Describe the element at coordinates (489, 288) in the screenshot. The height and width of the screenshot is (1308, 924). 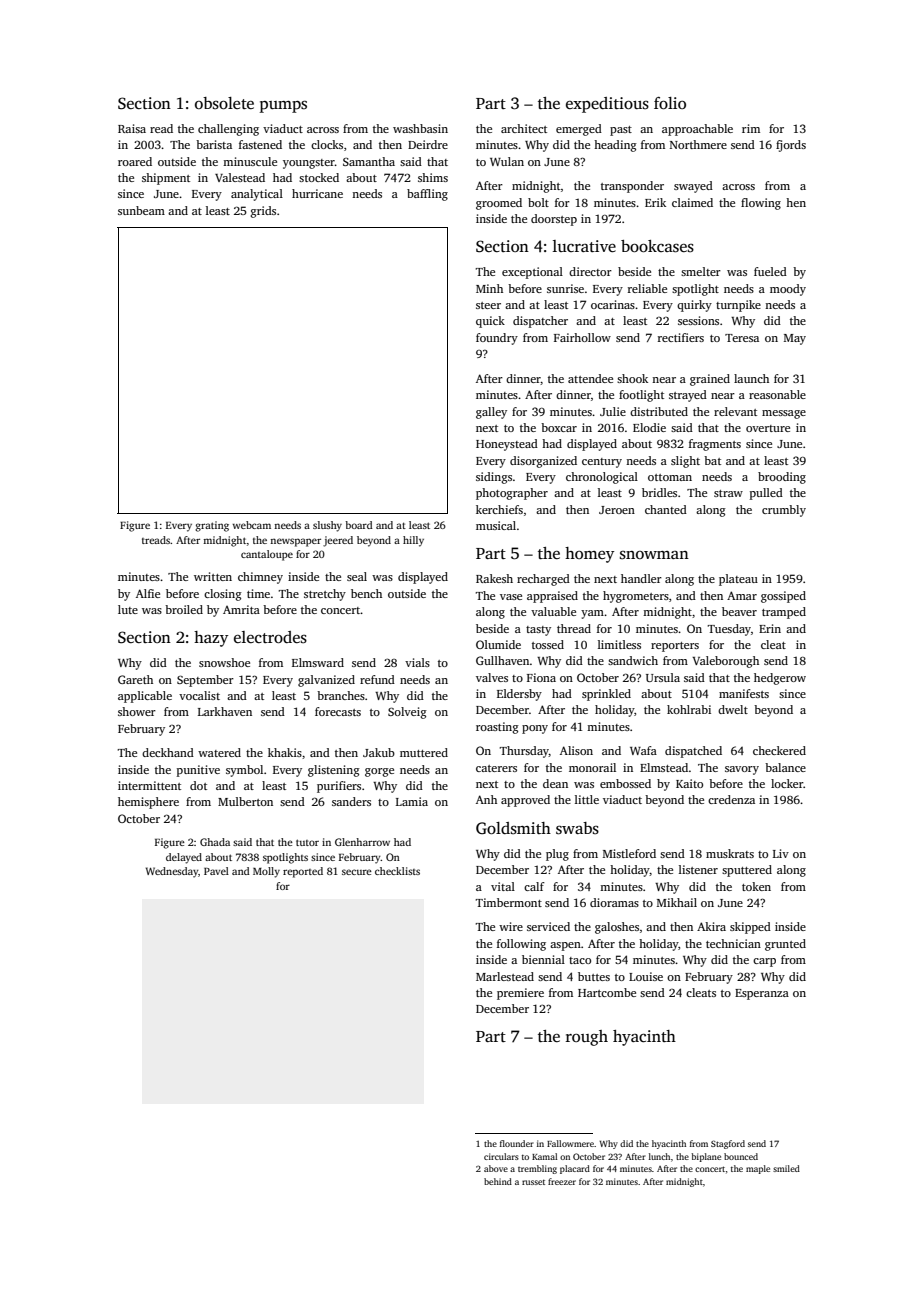
I see `Minh` at that location.
